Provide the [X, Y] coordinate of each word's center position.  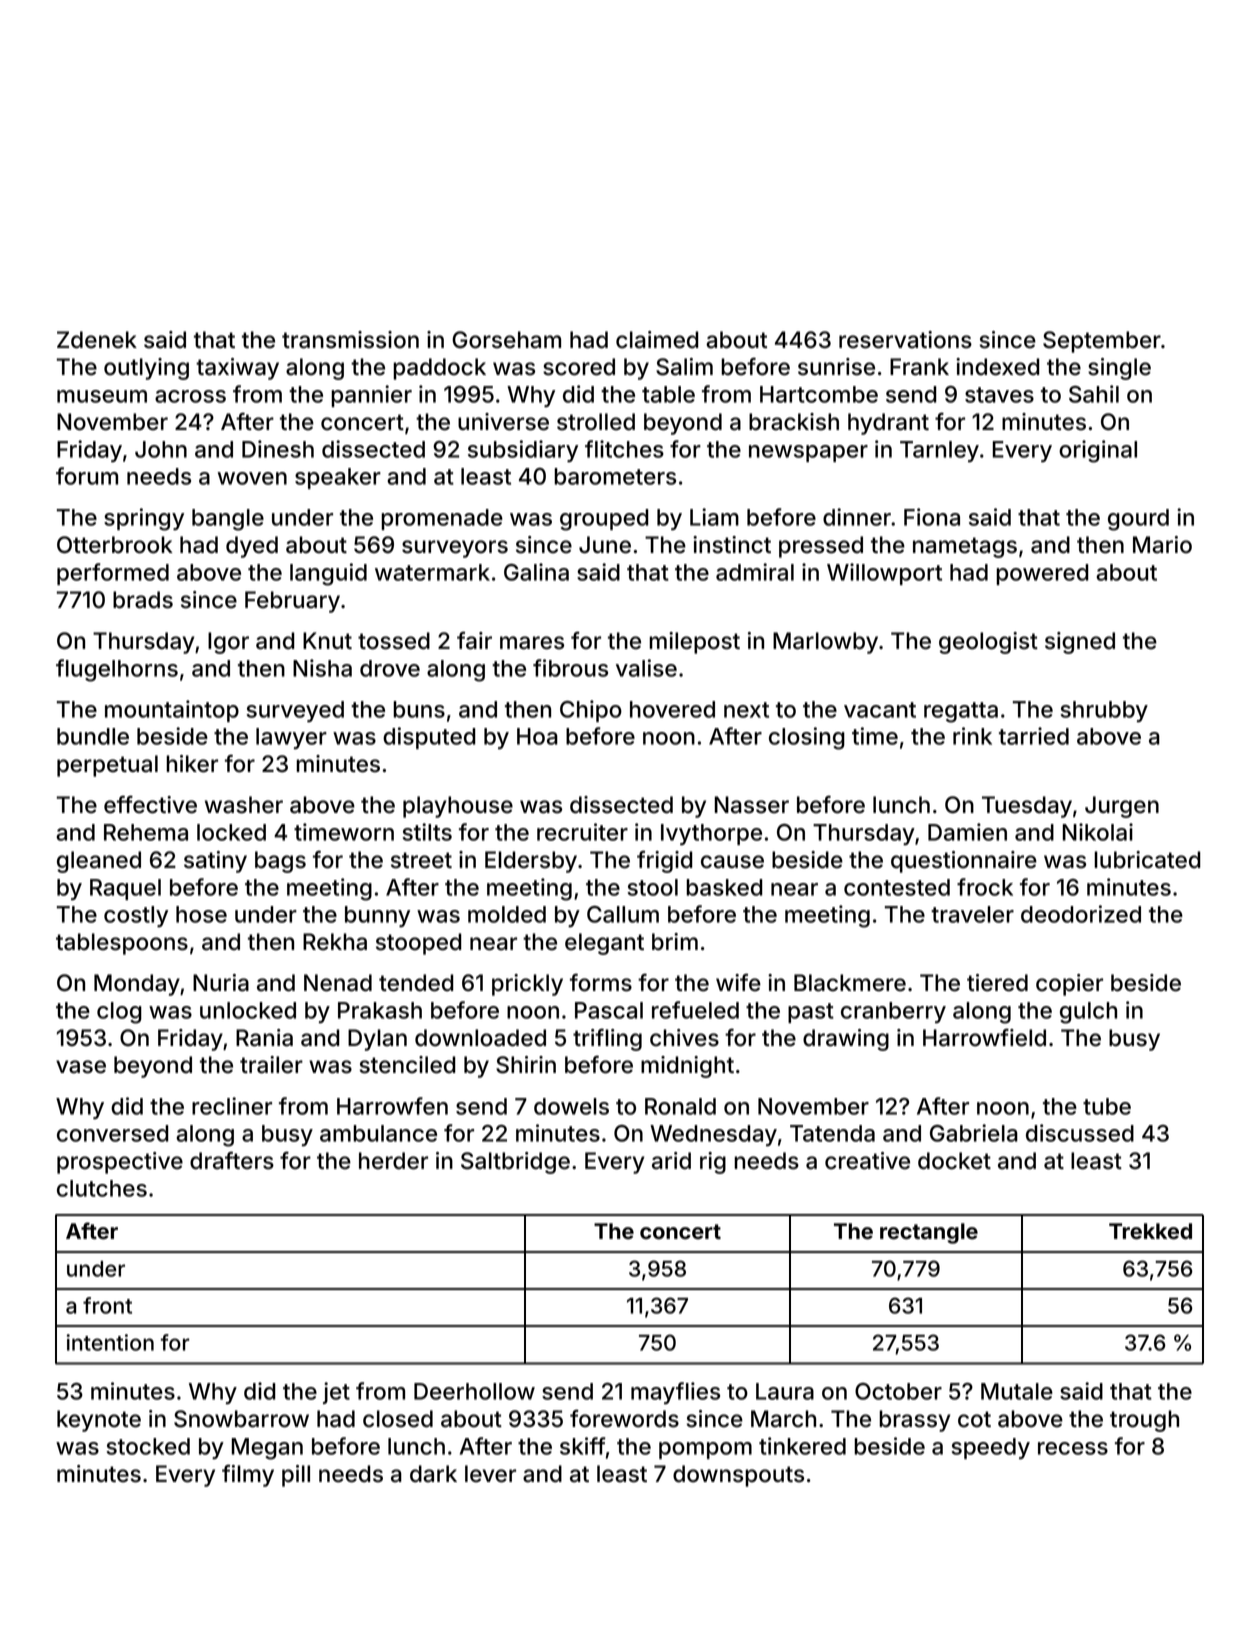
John [161, 449]
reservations [905, 340]
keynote [99, 1421]
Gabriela [974, 1133]
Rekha [335, 942]
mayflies [675, 1393]
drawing [846, 1040]
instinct [732, 545]
